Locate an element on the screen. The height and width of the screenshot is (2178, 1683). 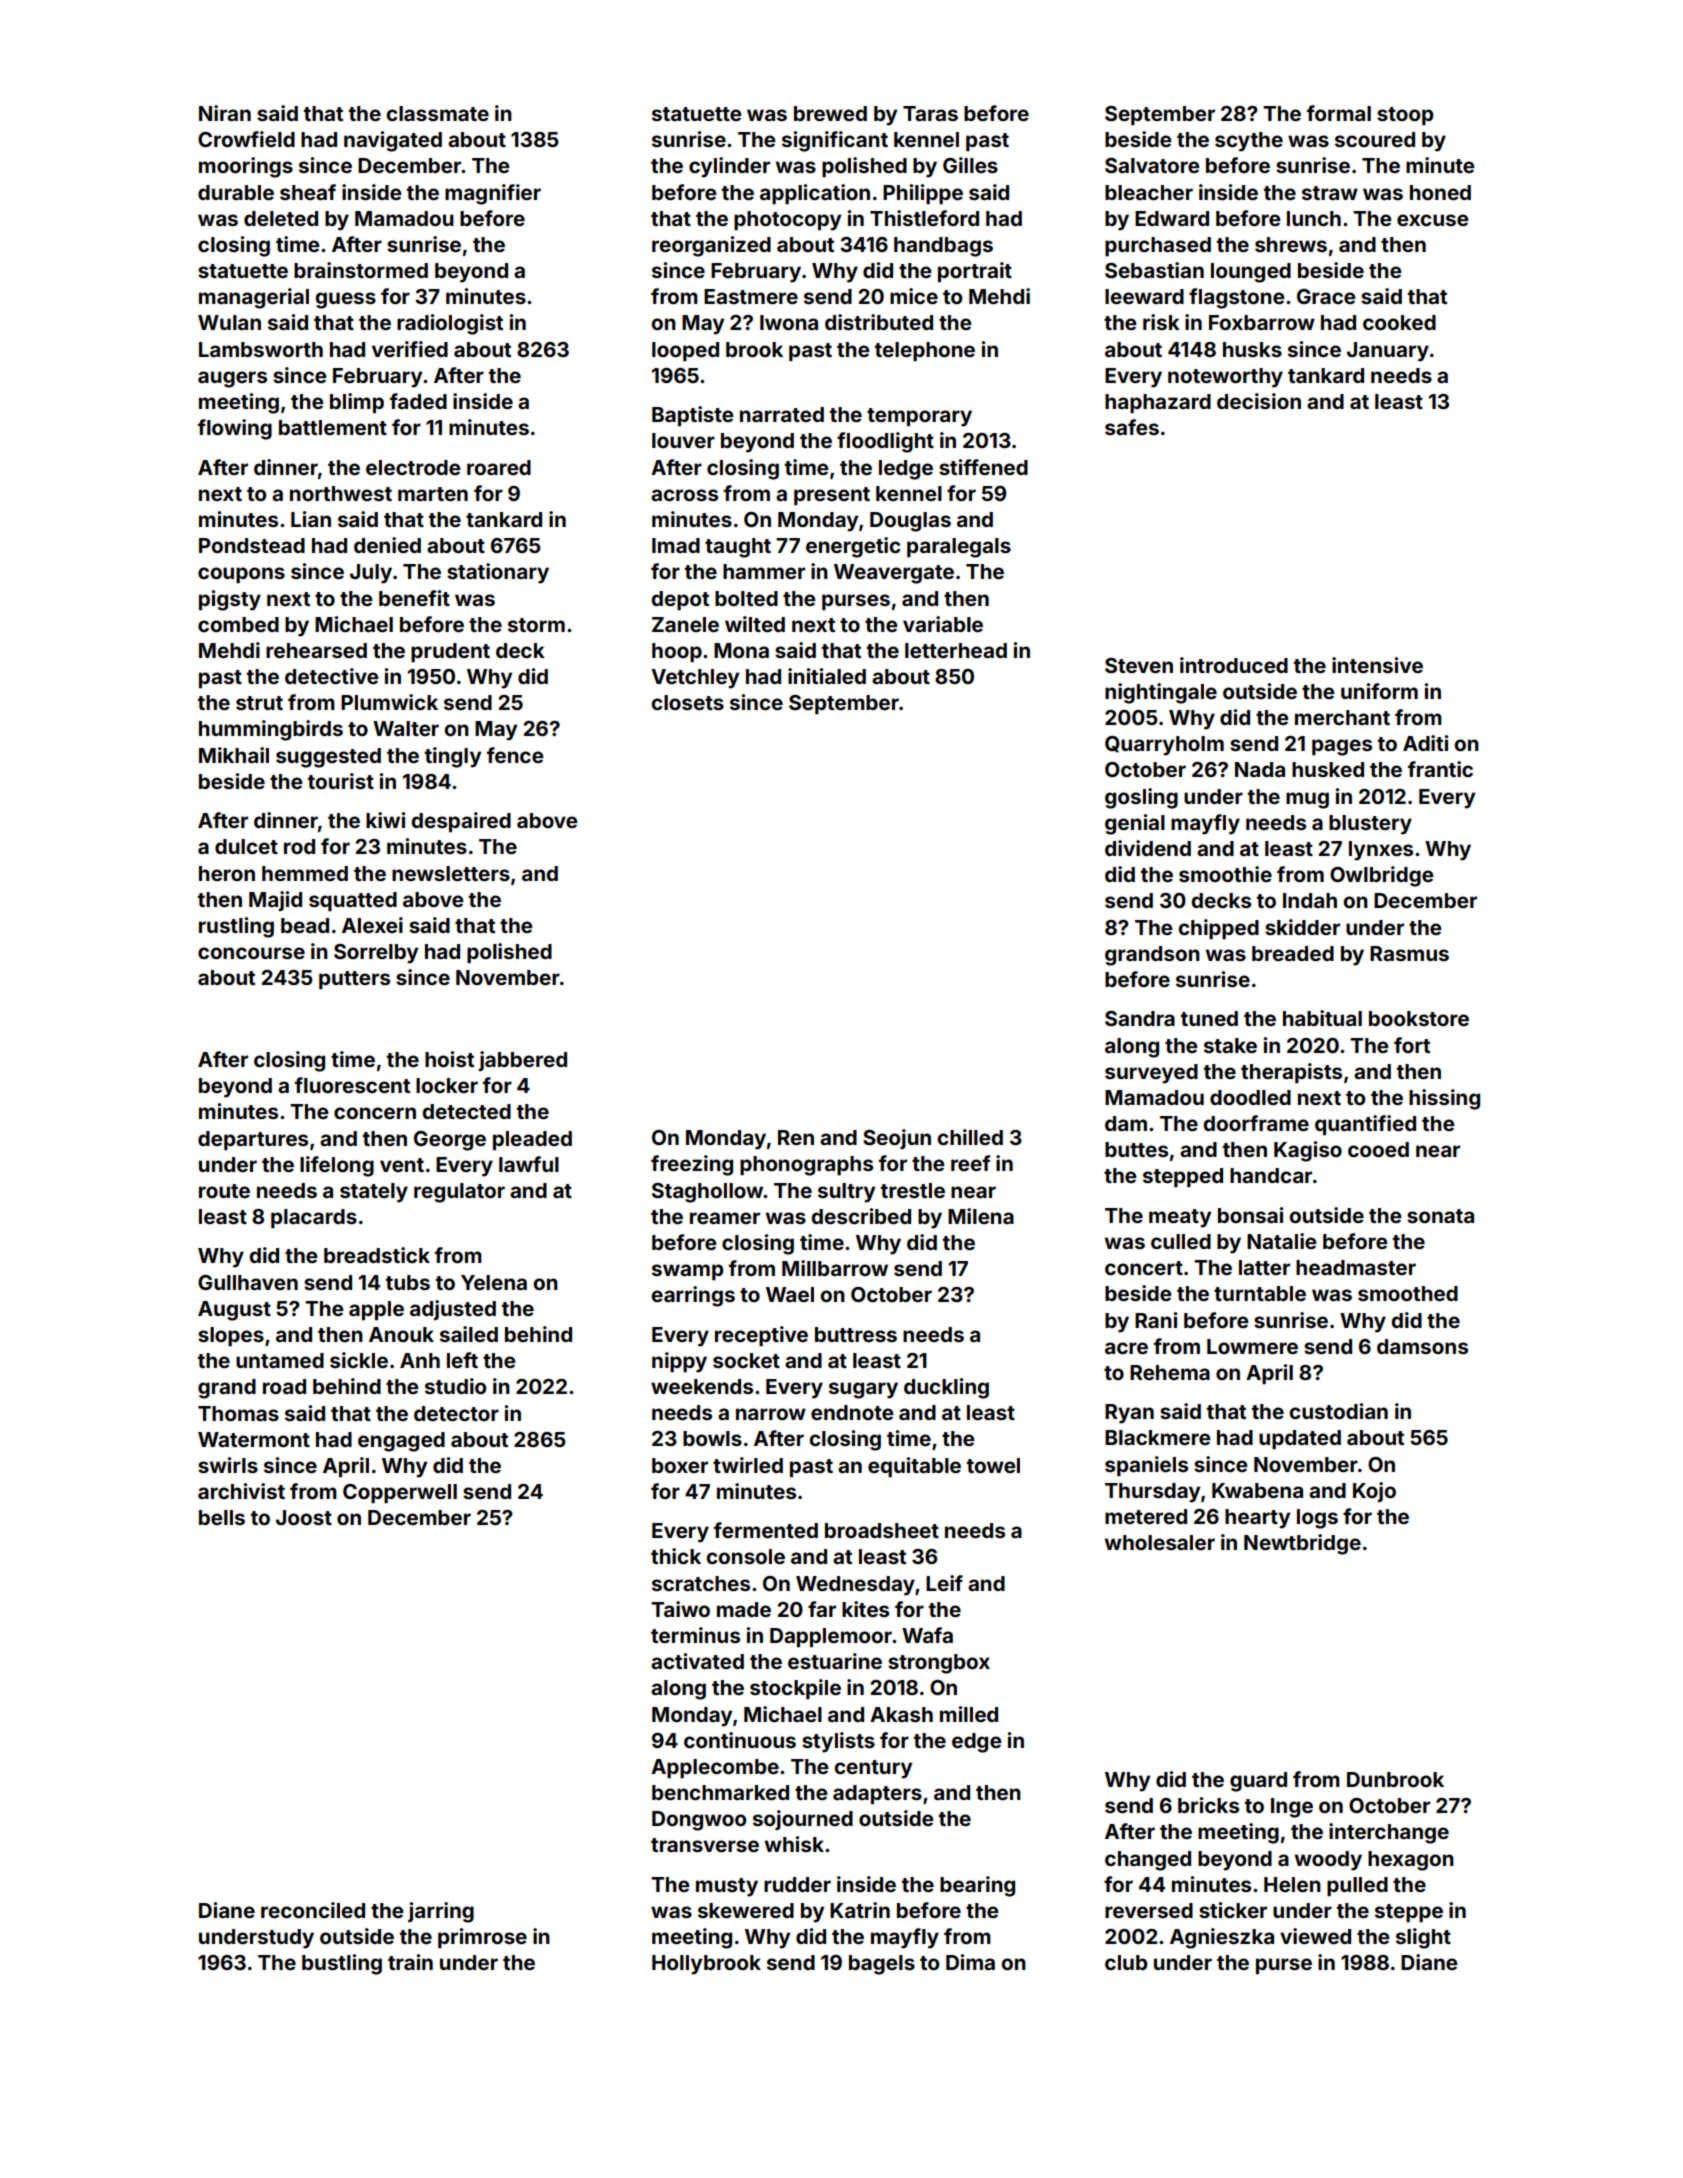
cooked is located at coordinates (1399, 322).
